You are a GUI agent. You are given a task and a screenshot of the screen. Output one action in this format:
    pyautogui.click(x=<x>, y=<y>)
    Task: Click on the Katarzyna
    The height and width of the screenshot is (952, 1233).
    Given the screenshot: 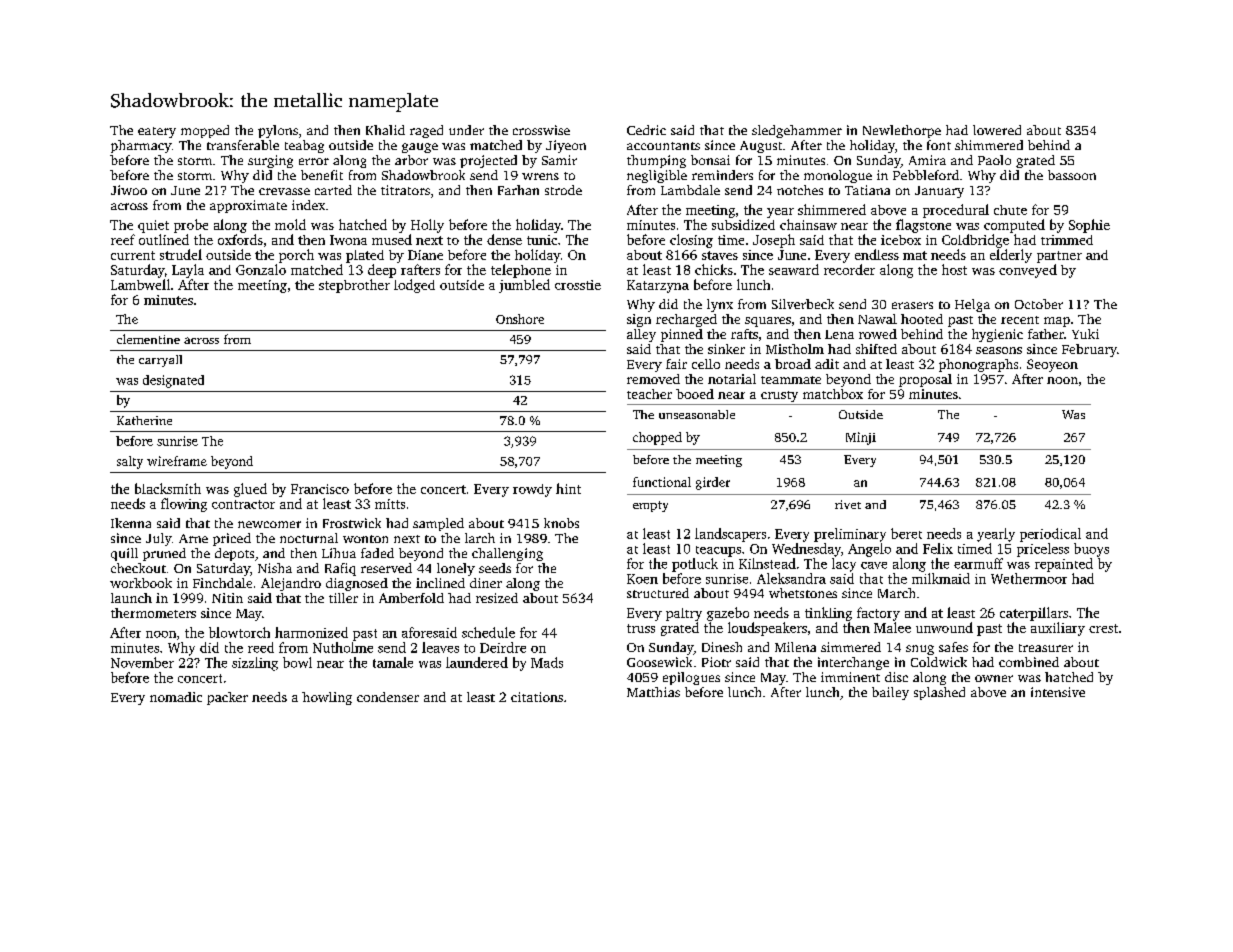 What is the action you would take?
    pyautogui.click(x=658, y=286)
